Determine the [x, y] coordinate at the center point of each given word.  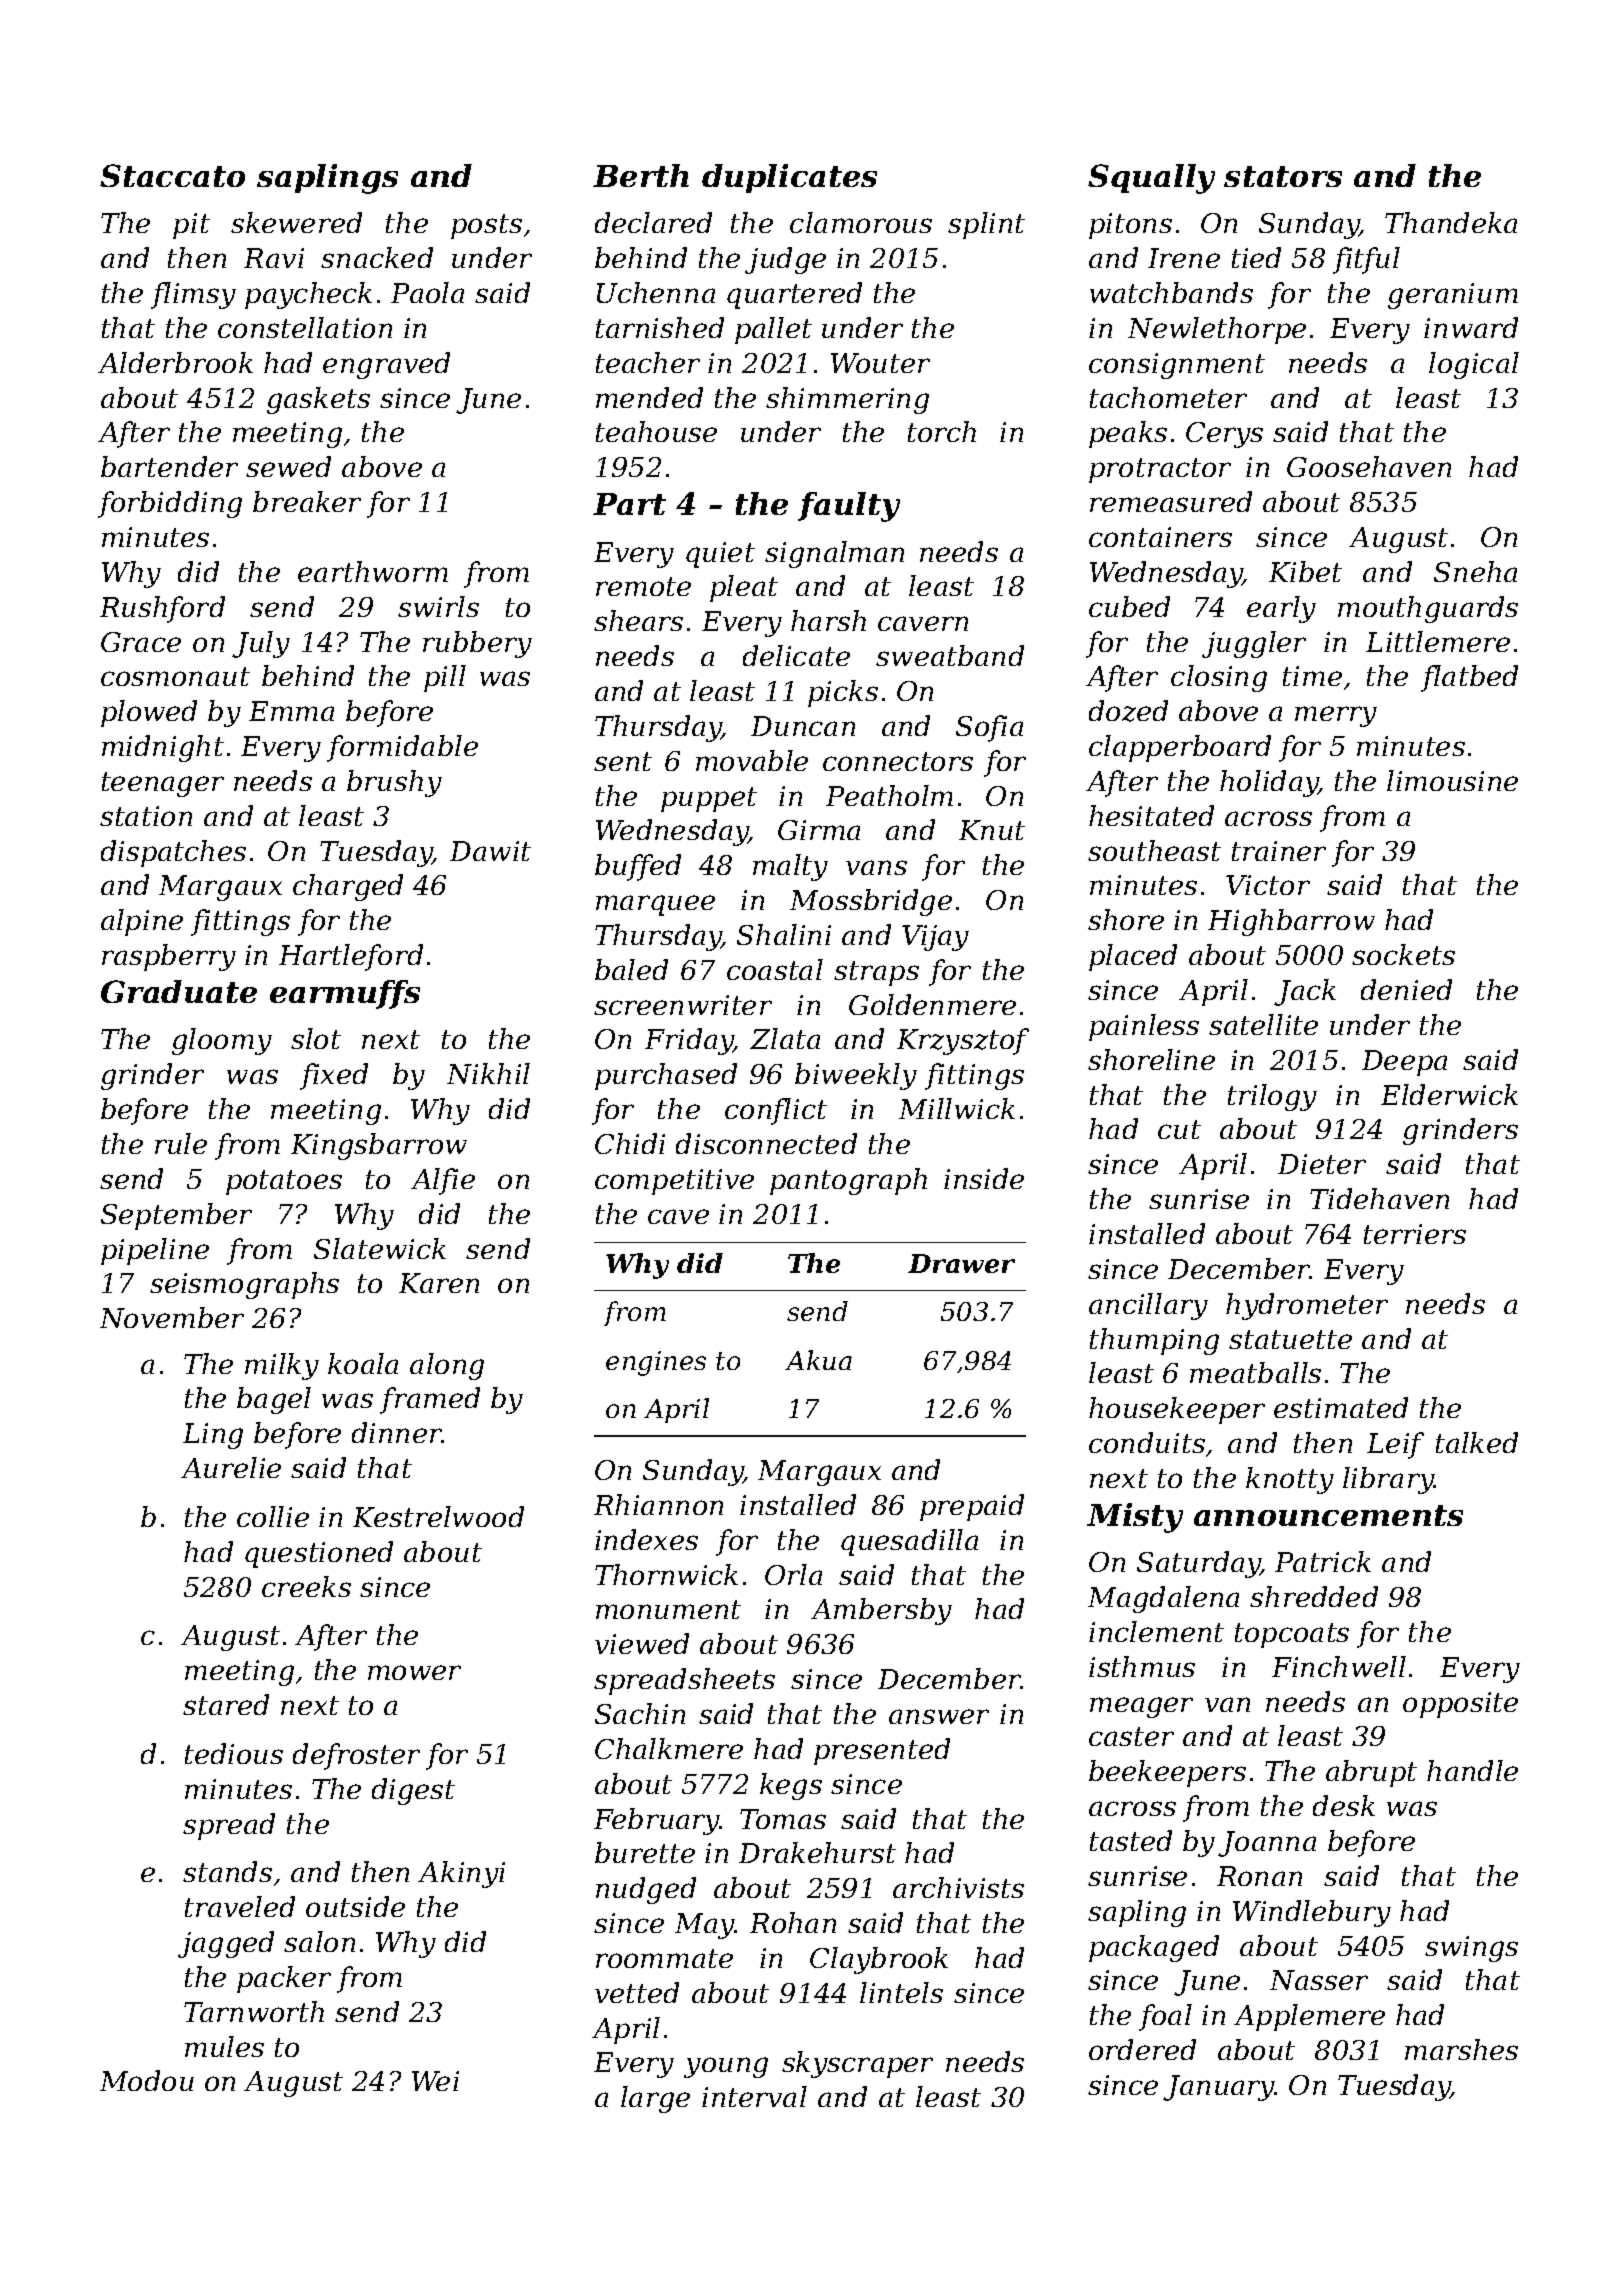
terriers [1415, 1234]
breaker [307, 501]
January [1219, 2088]
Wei [435, 2081]
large [655, 2099]
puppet [709, 799]
